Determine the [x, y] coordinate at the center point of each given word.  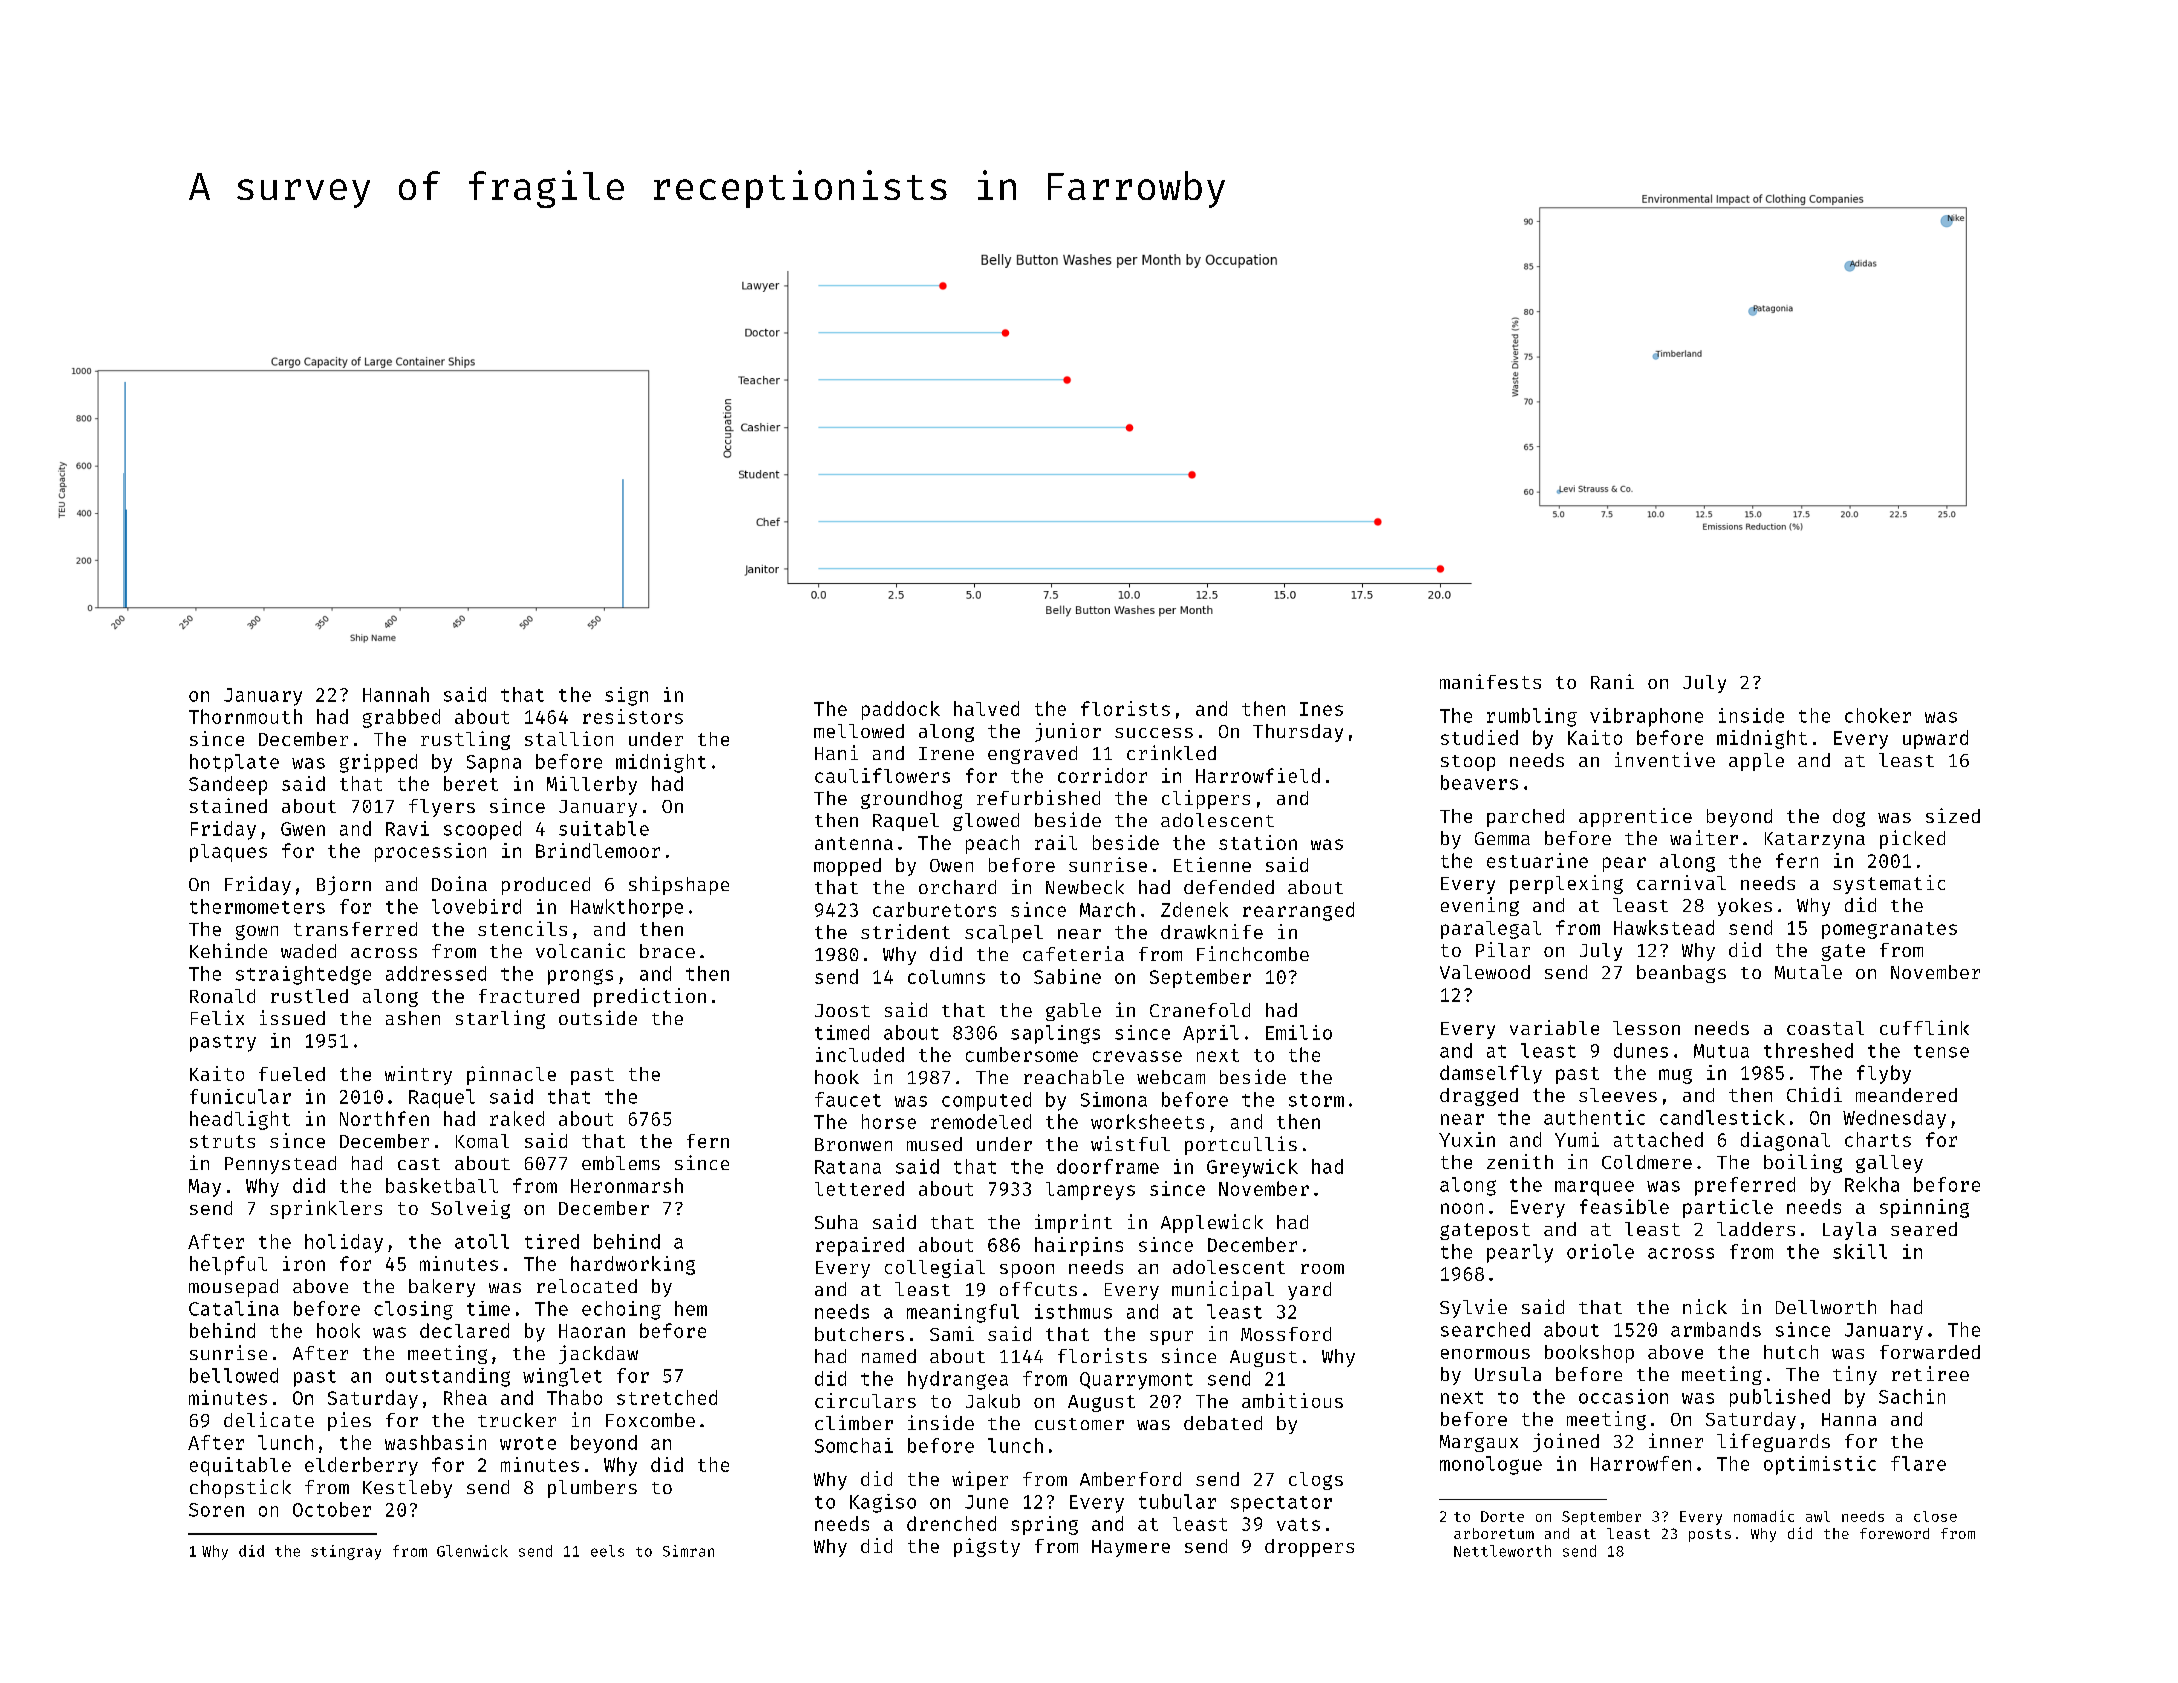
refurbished [1038, 797]
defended [1229, 887]
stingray [346, 1552]
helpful [228, 1265]
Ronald [222, 996]
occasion [1623, 1396]
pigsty [987, 1547]
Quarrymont [1136, 1381]
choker [1878, 715]
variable [1554, 1027]
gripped [378, 763]
